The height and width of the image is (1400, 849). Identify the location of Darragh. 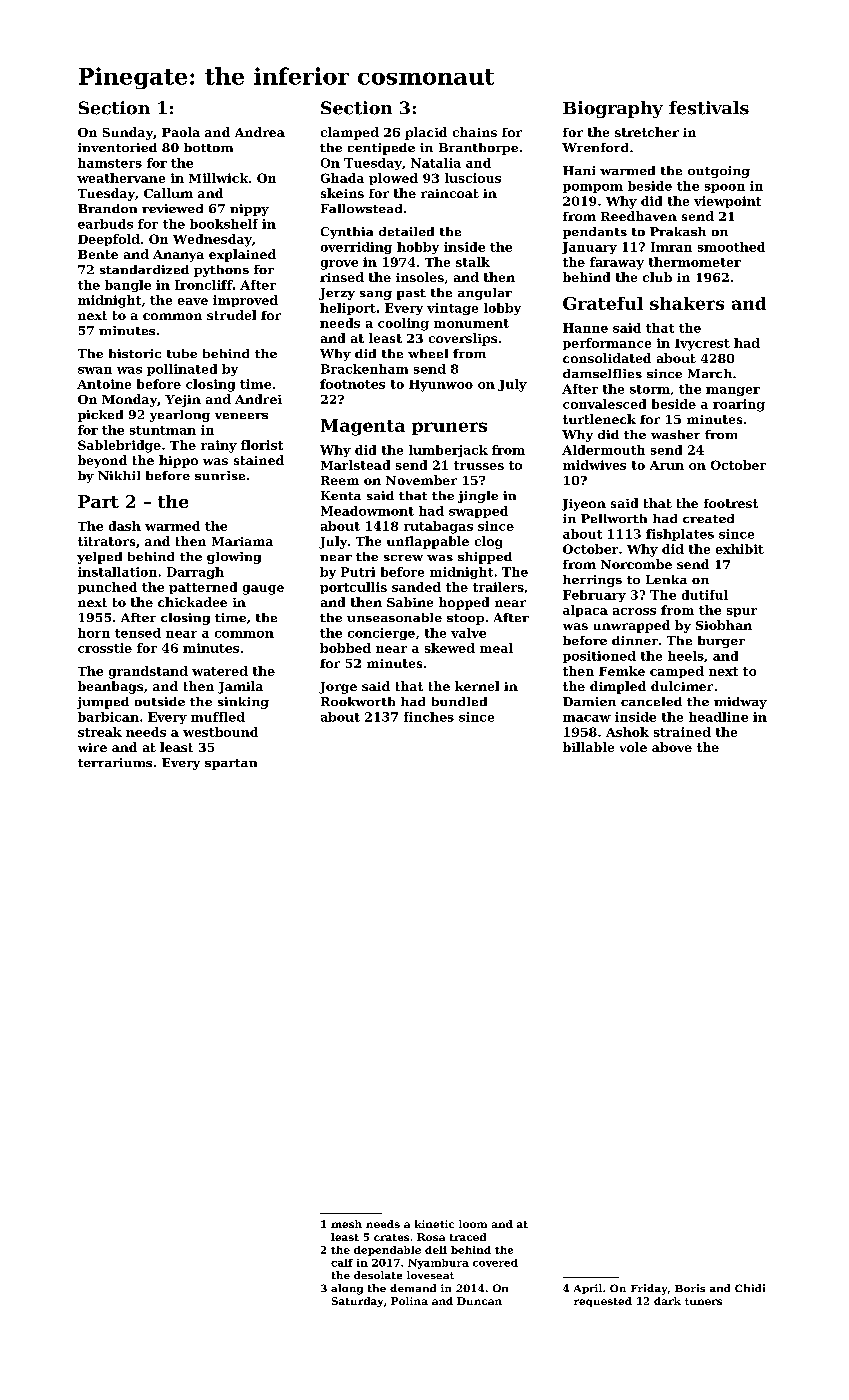
(195, 573).
